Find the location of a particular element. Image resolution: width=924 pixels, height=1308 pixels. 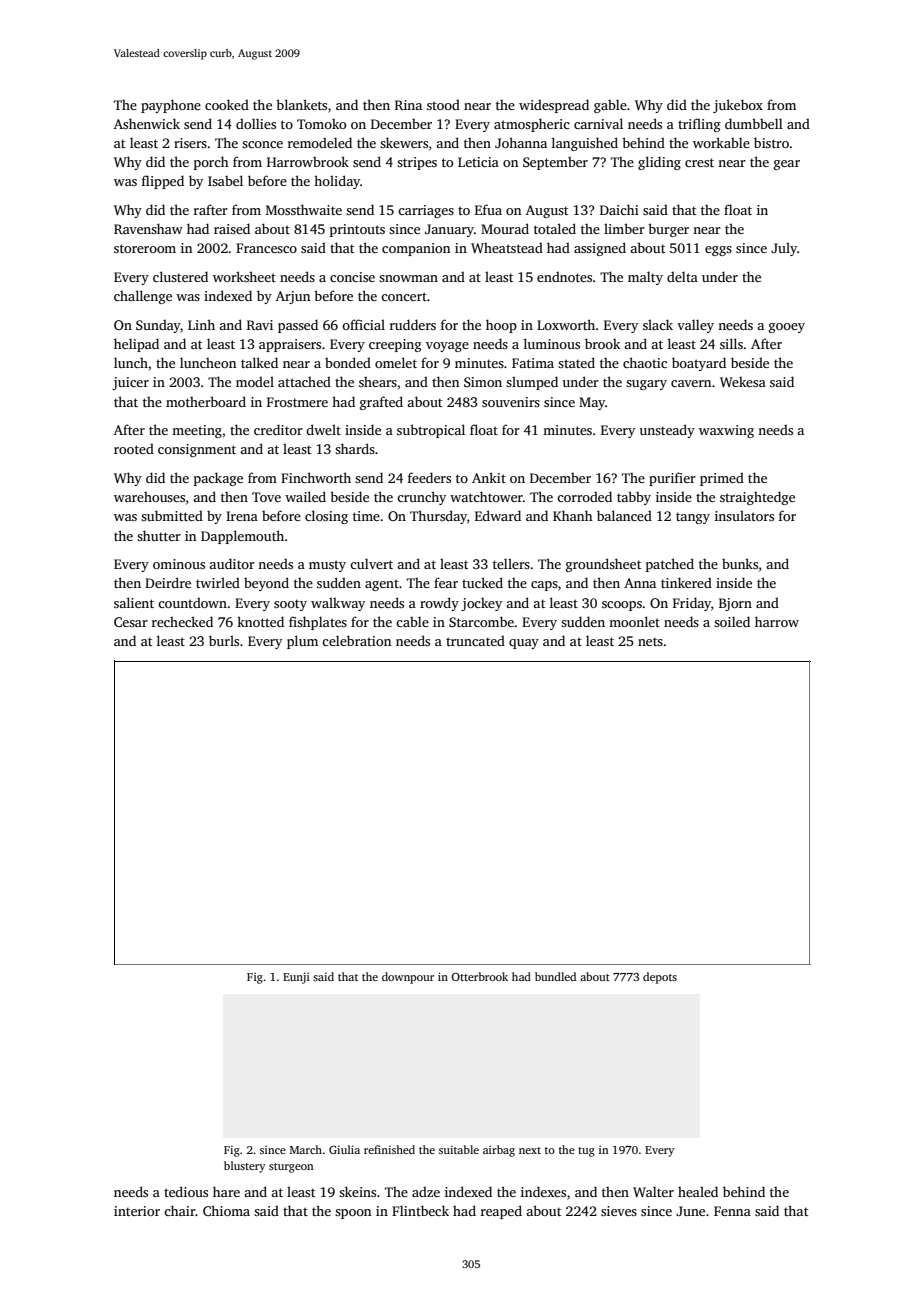

Ankit is located at coordinates (489, 477).
